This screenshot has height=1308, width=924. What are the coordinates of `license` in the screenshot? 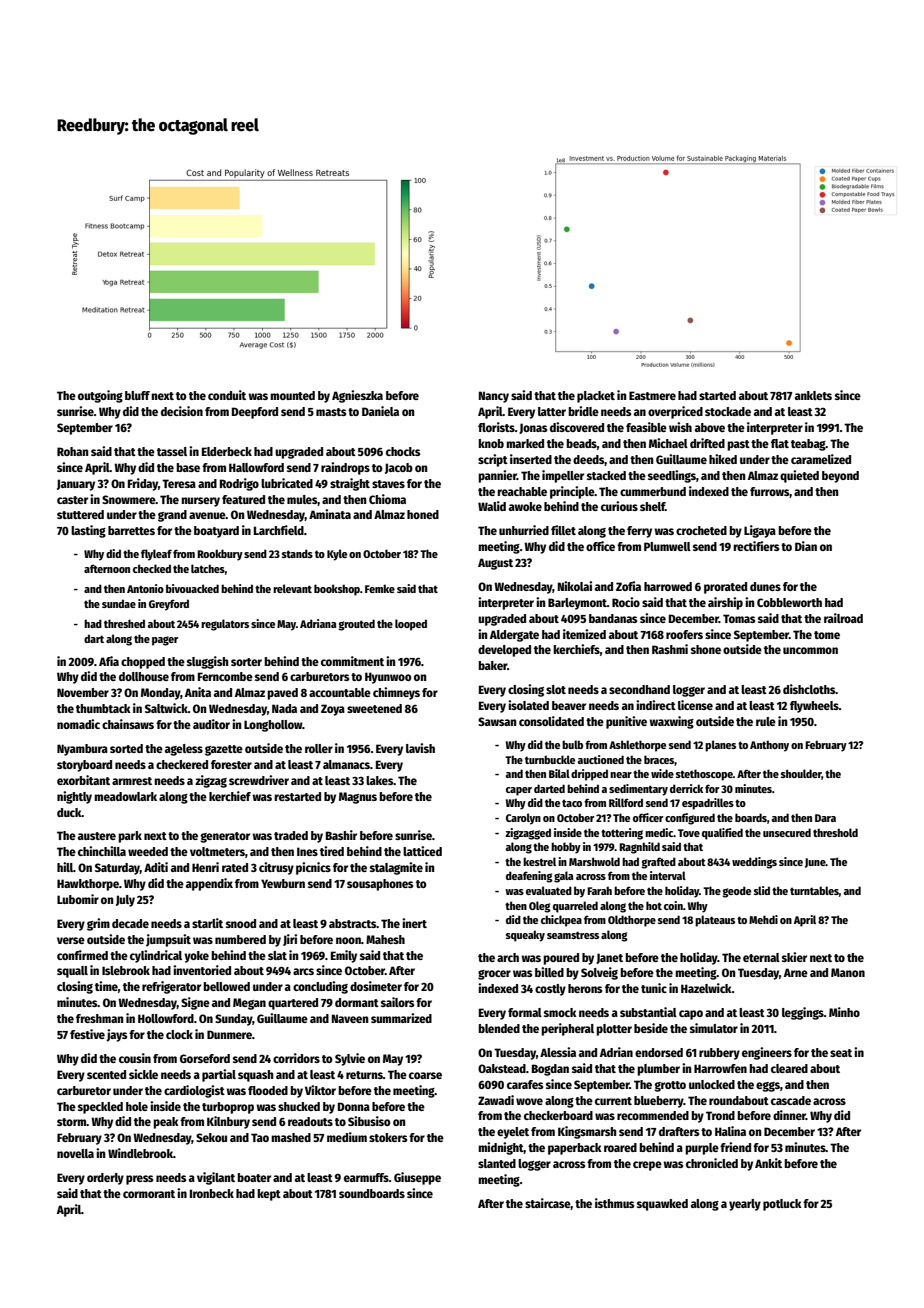 It's located at (695, 705).
